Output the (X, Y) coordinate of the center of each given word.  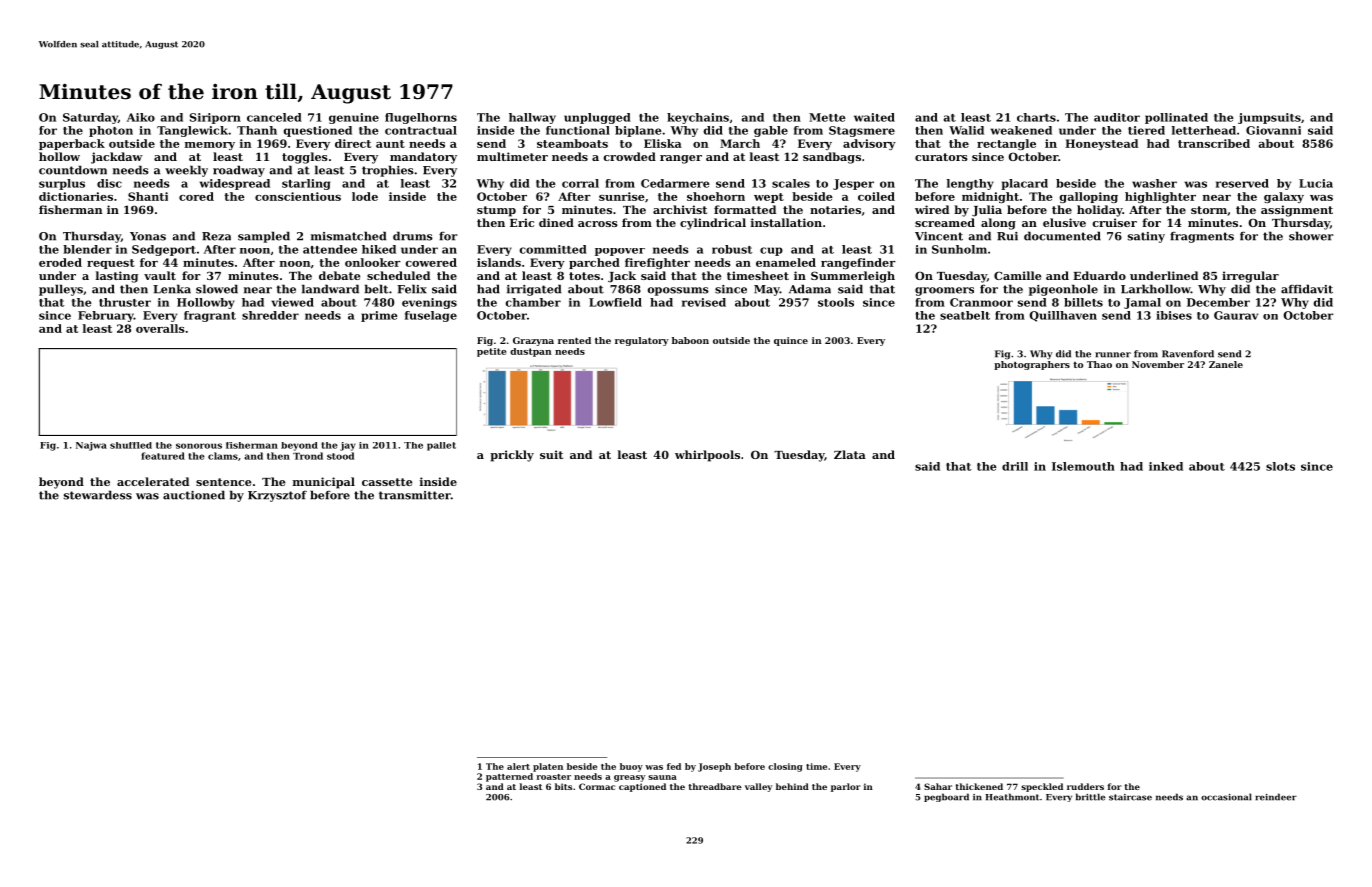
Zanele (1226, 364)
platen (548, 767)
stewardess (98, 495)
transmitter (415, 495)
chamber (533, 302)
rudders (1085, 786)
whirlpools (707, 456)
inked (1166, 466)
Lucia (1316, 183)
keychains (698, 118)
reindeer (1276, 797)
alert (518, 766)
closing (785, 767)
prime (379, 316)
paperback (72, 144)
